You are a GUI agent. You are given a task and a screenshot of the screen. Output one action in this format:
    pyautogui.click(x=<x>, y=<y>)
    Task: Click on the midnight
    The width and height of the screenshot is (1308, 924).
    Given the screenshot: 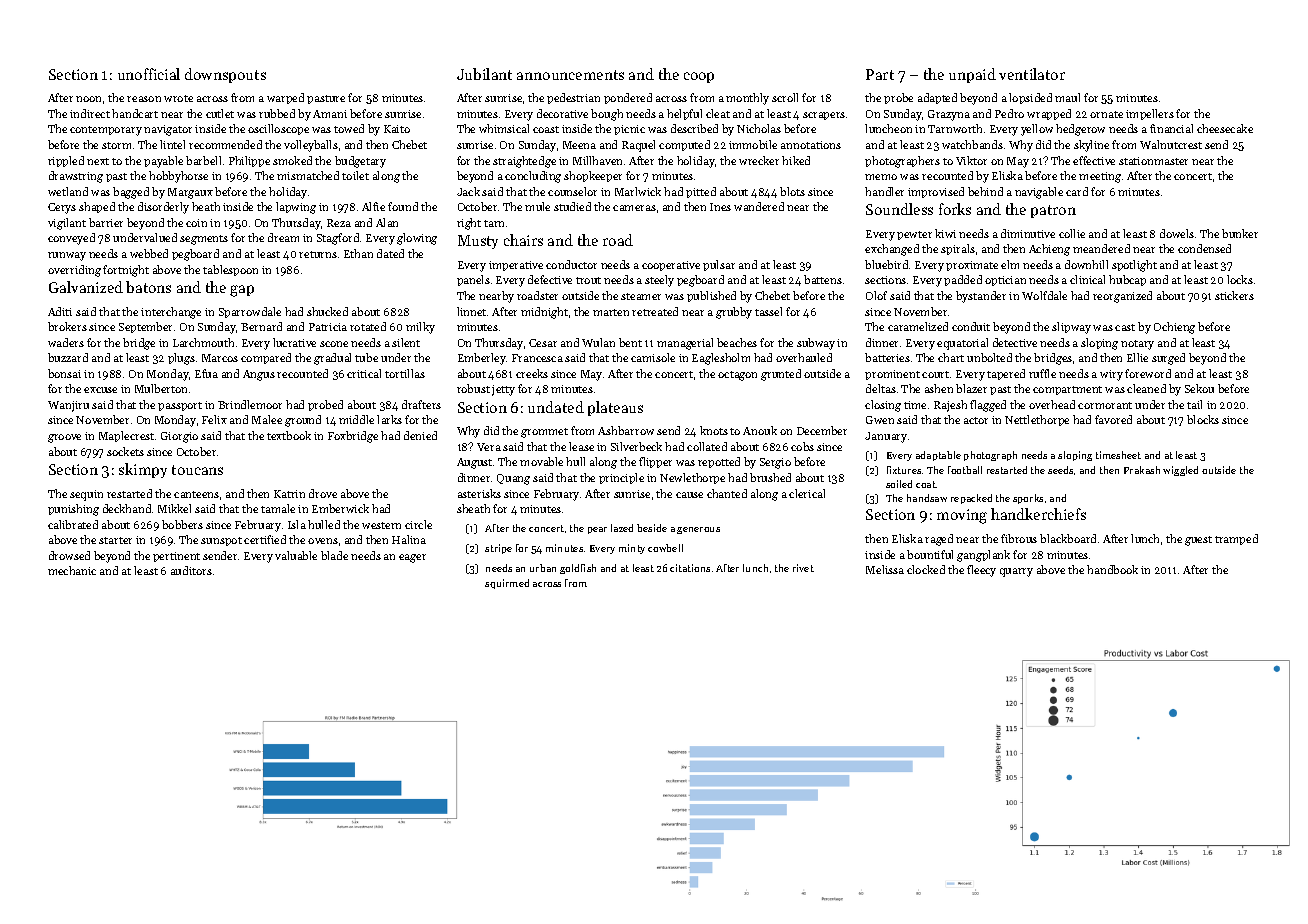 What is the action you would take?
    pyautogui.click(x=544, y=313)
